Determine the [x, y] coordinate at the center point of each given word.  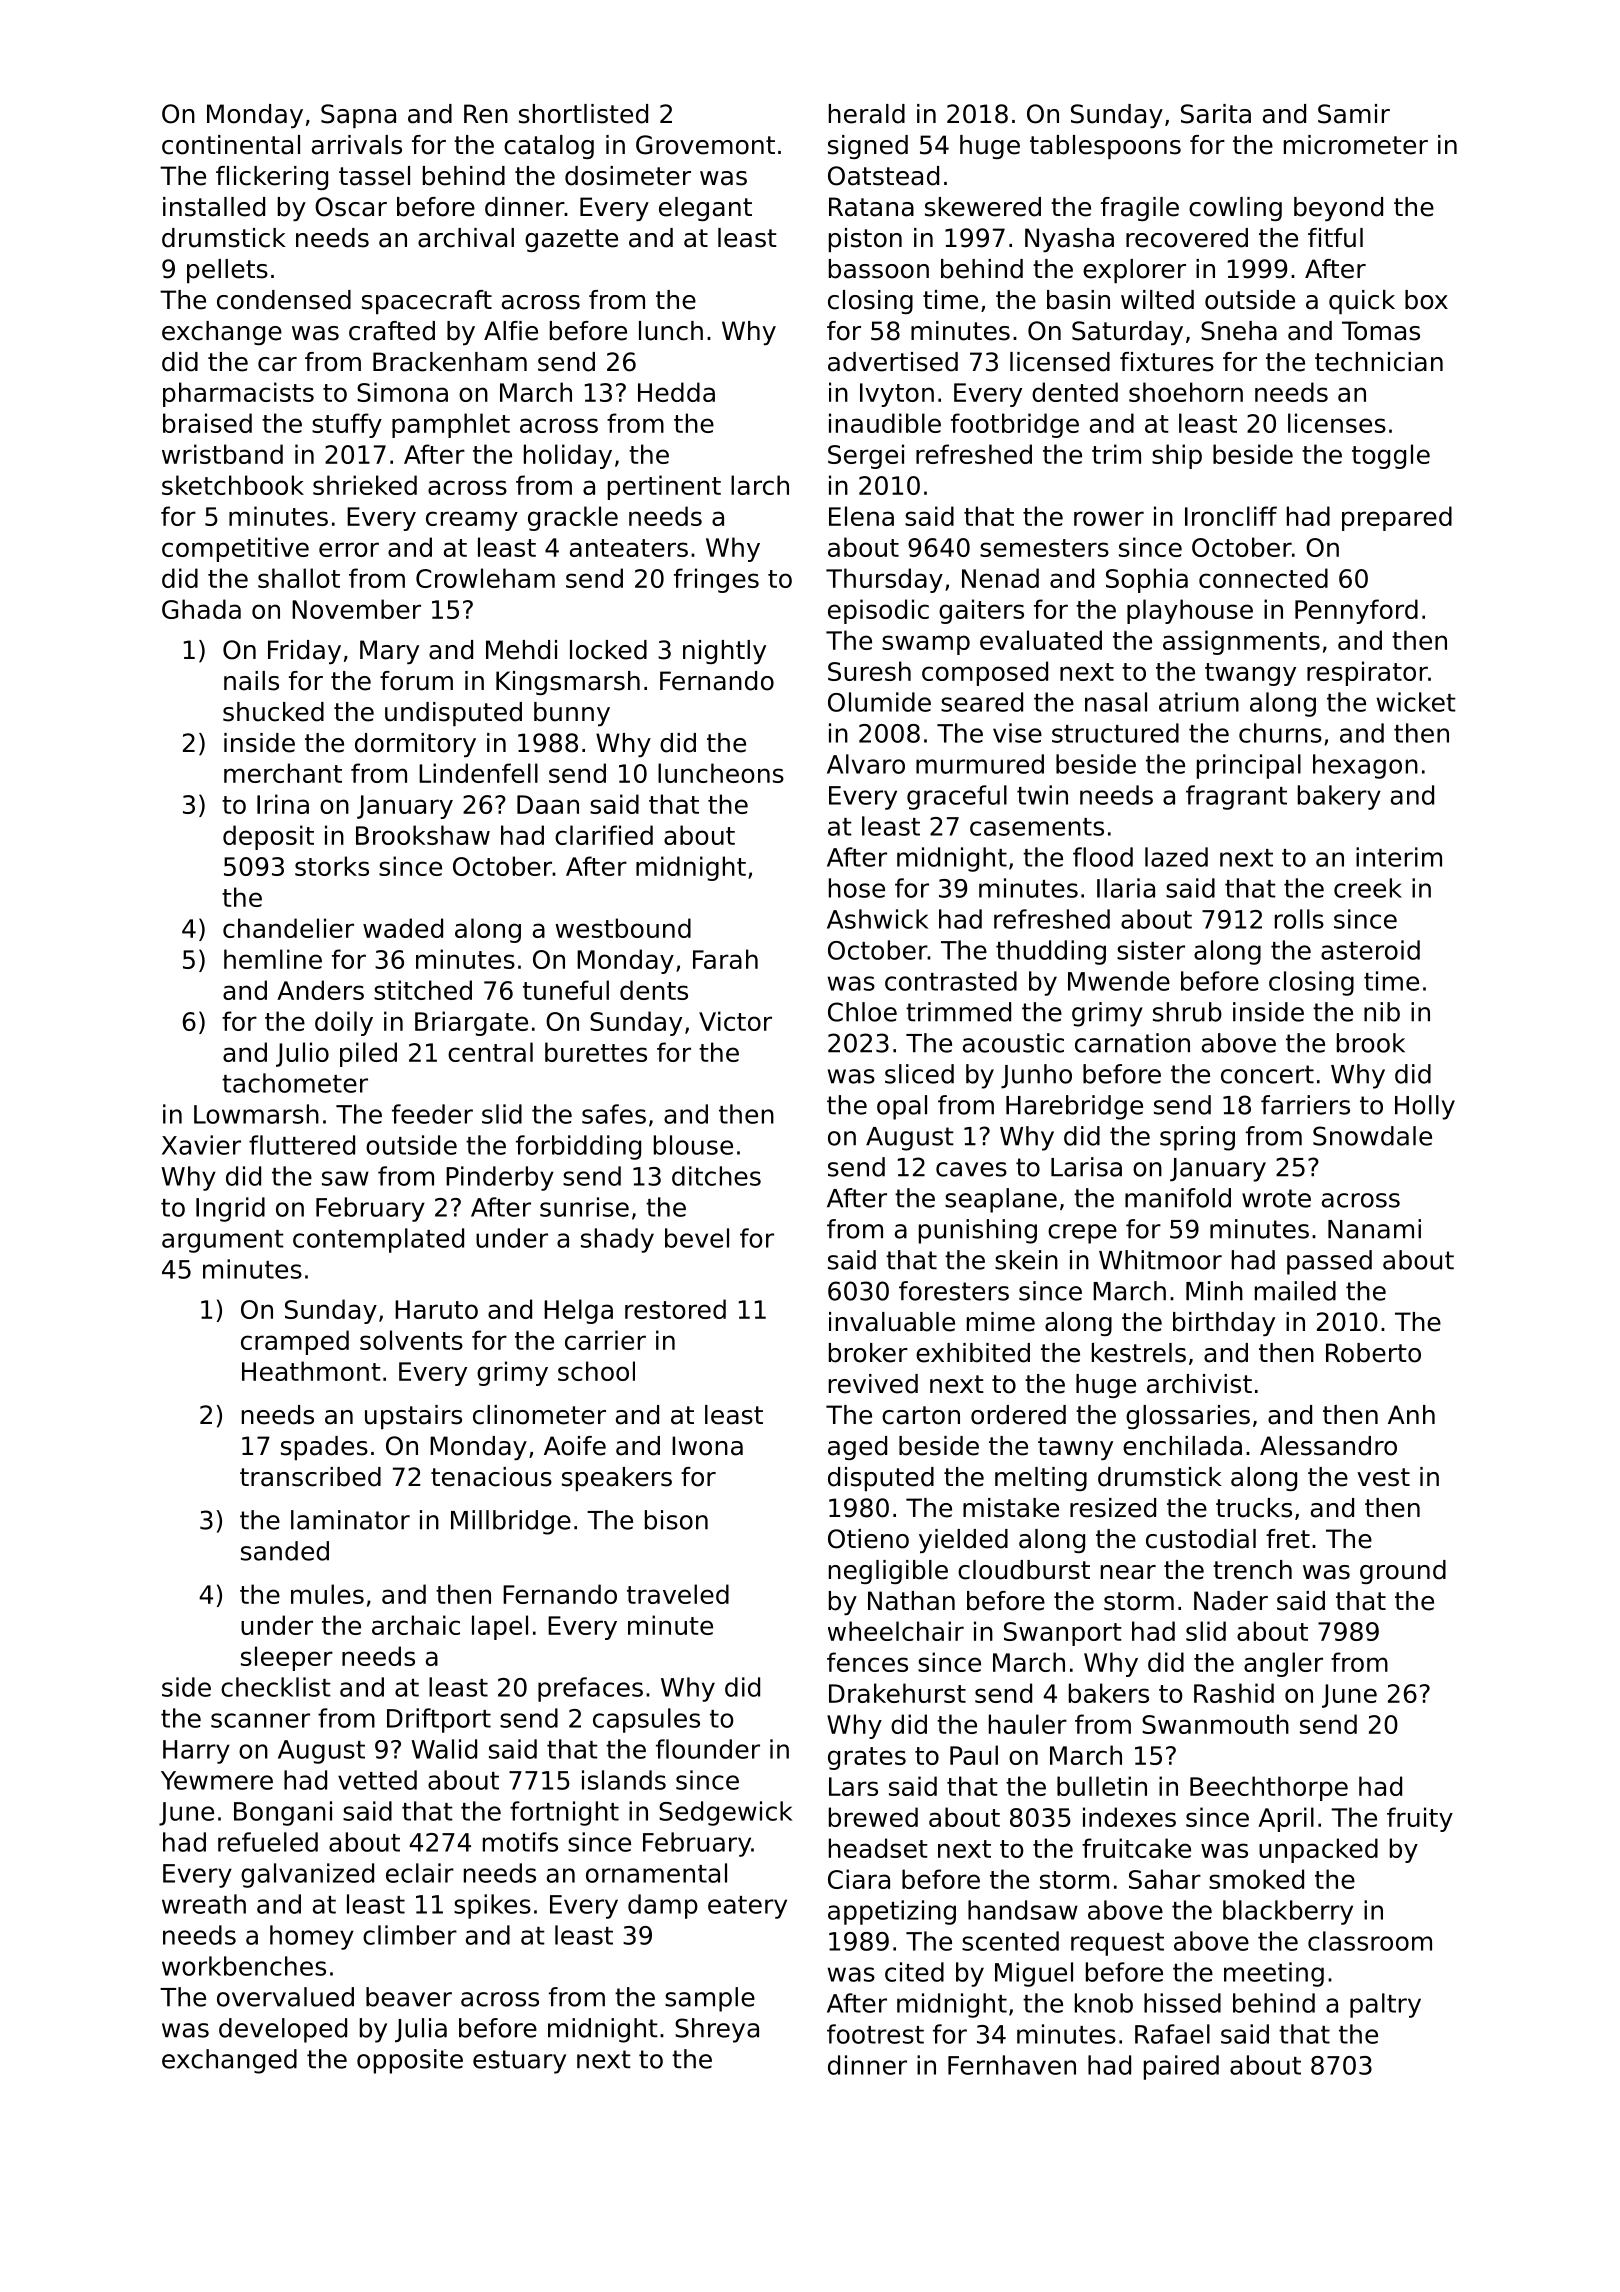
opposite [410, 2061]
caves [971, 1169]
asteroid [1370, 950]
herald [867, 114]
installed [214, 207]
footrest [875, 2034]
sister [1151, 950]
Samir [1354, 114]
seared [982, 702]
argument [223, 1241]
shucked [273, 712]
